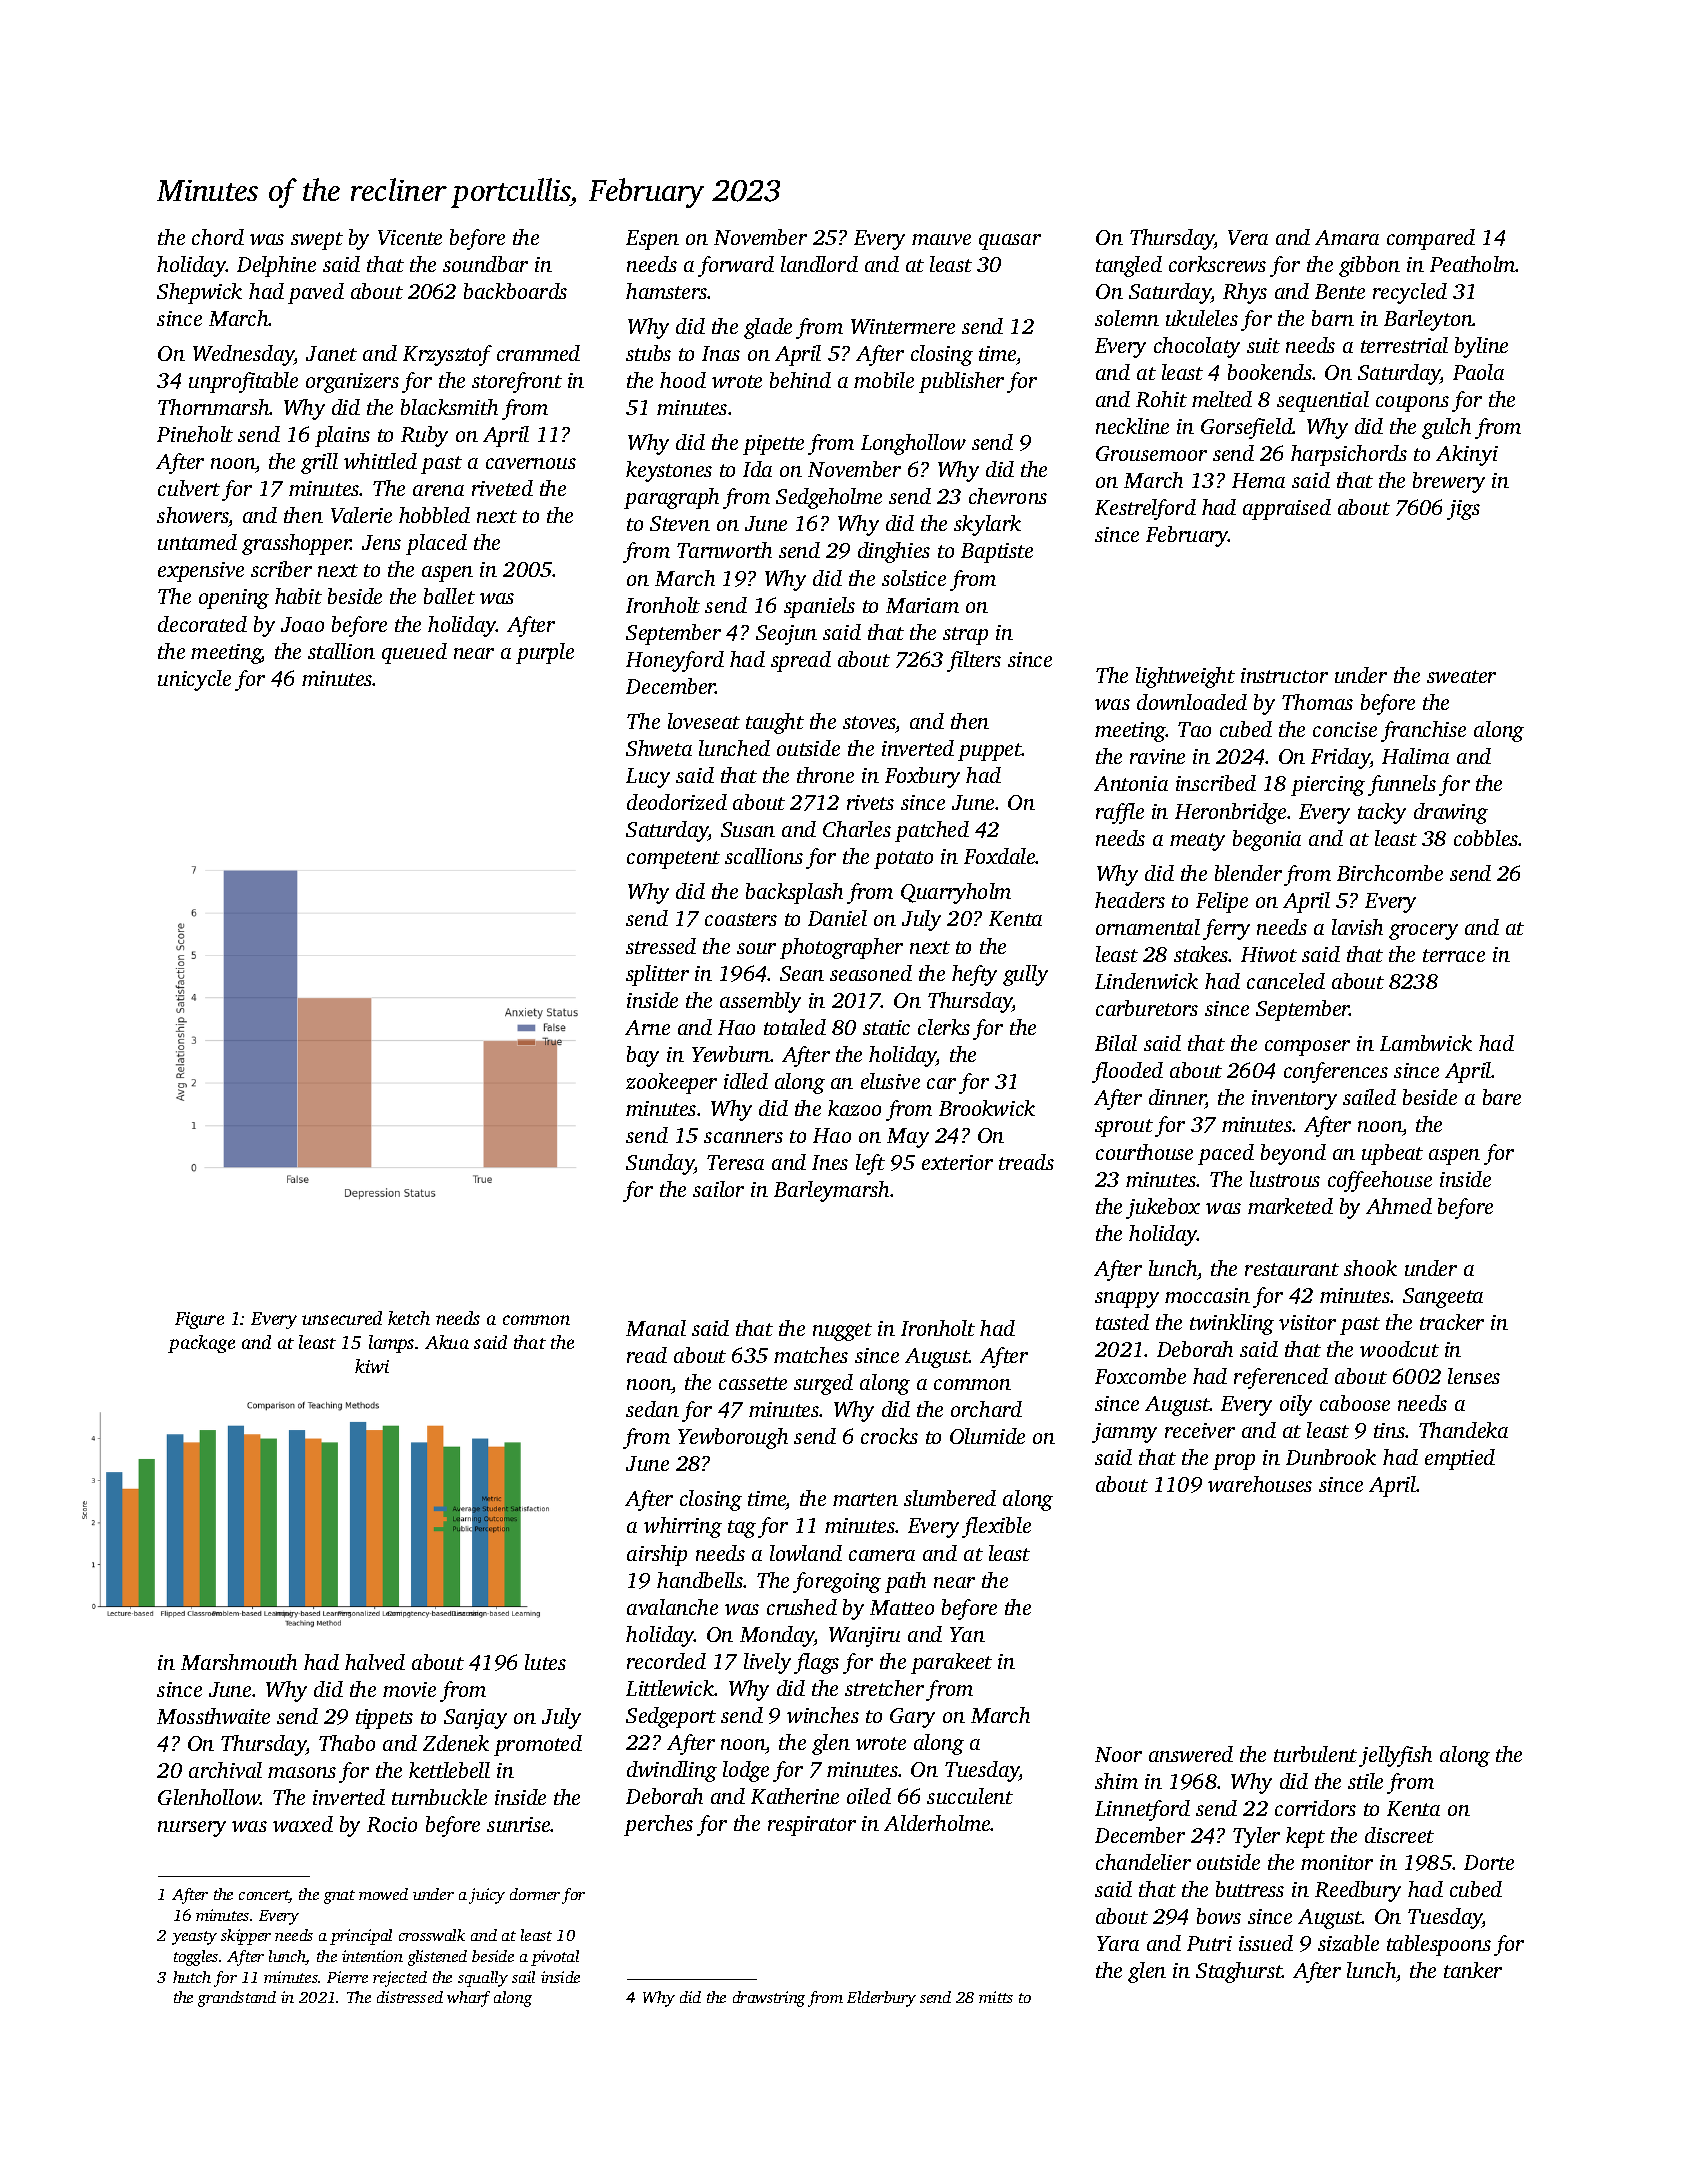 This screenshot has height=2178, width=1683. I want to click on emptied, so click(1460, 1459).
